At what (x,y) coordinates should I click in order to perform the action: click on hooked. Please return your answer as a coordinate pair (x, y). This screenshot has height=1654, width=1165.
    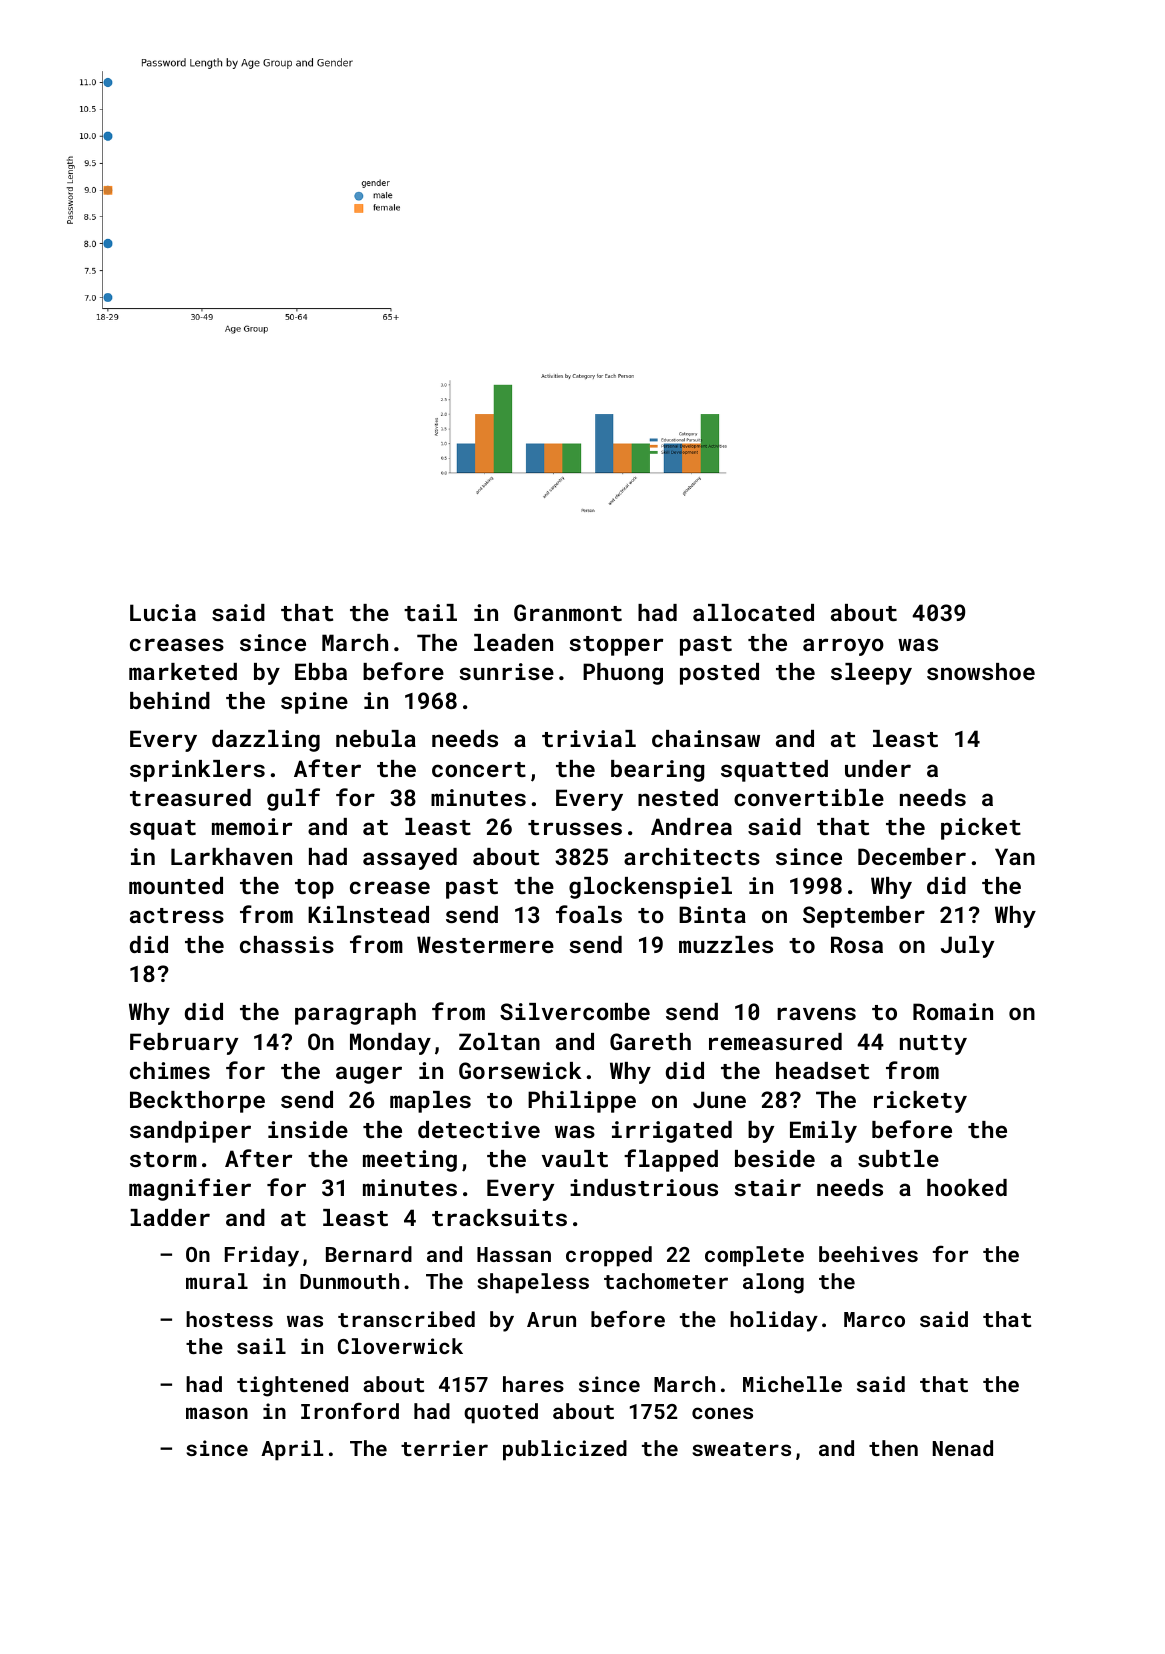
    Looking at the image, I should click on (967, 1187).
